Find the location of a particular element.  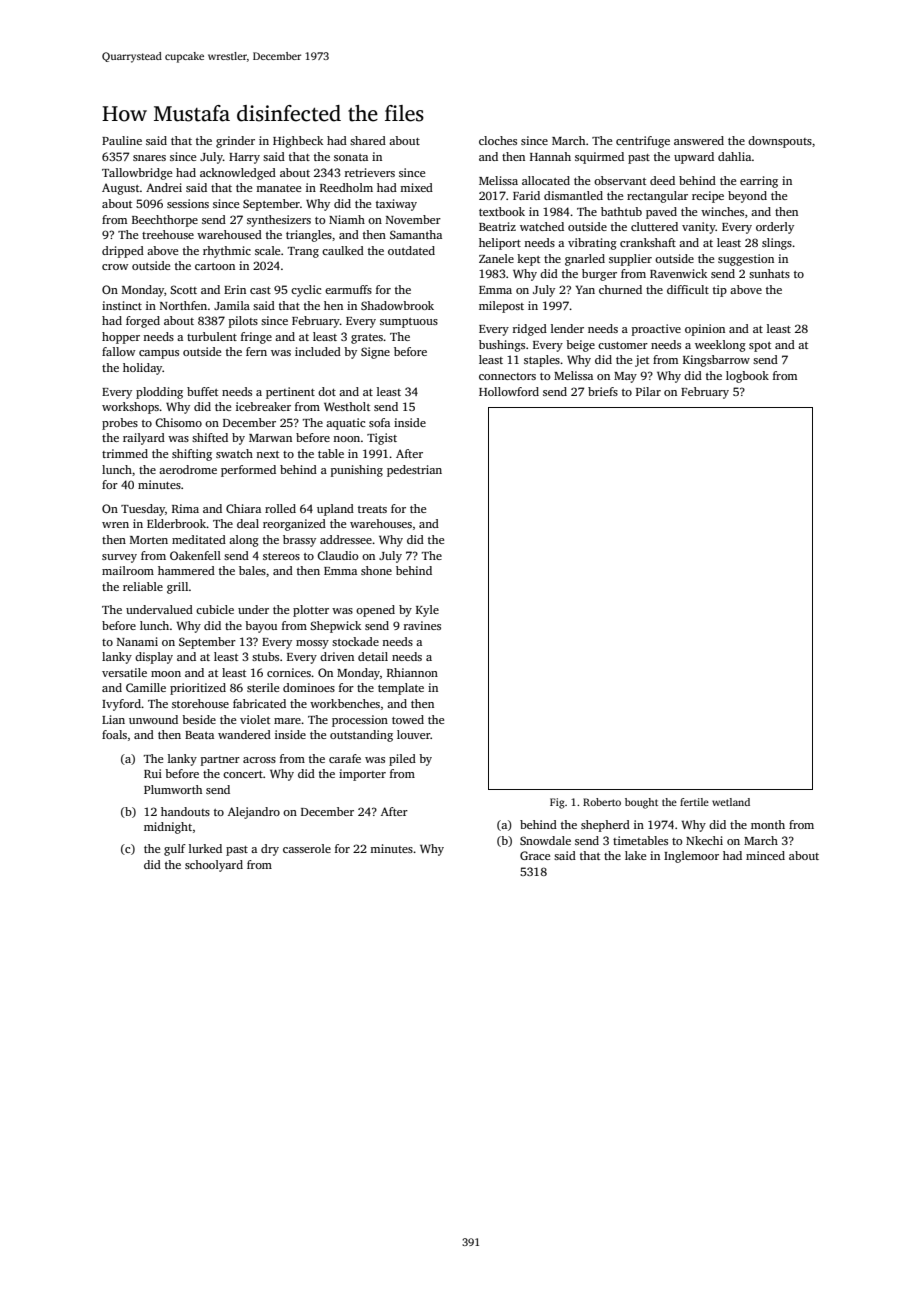

Grace is located at coordinates (535, 855).
